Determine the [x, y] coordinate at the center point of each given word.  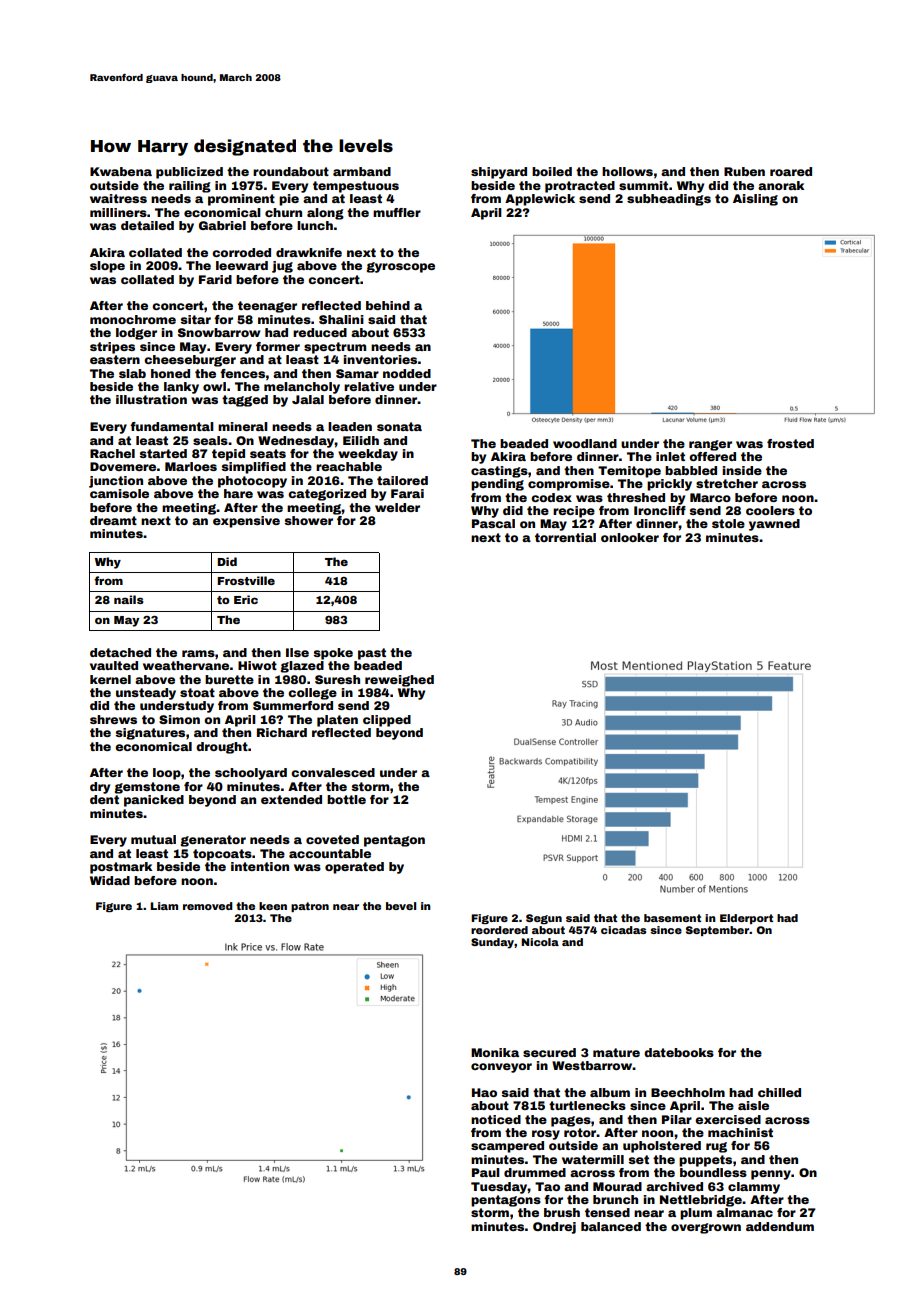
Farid [215, 279]
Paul [486, 1172]
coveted [332, 839]
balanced [611, 1226]
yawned [774, 525]
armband [362, 171]
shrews [113, 719]
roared [791, 171]
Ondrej [554, 1228]
